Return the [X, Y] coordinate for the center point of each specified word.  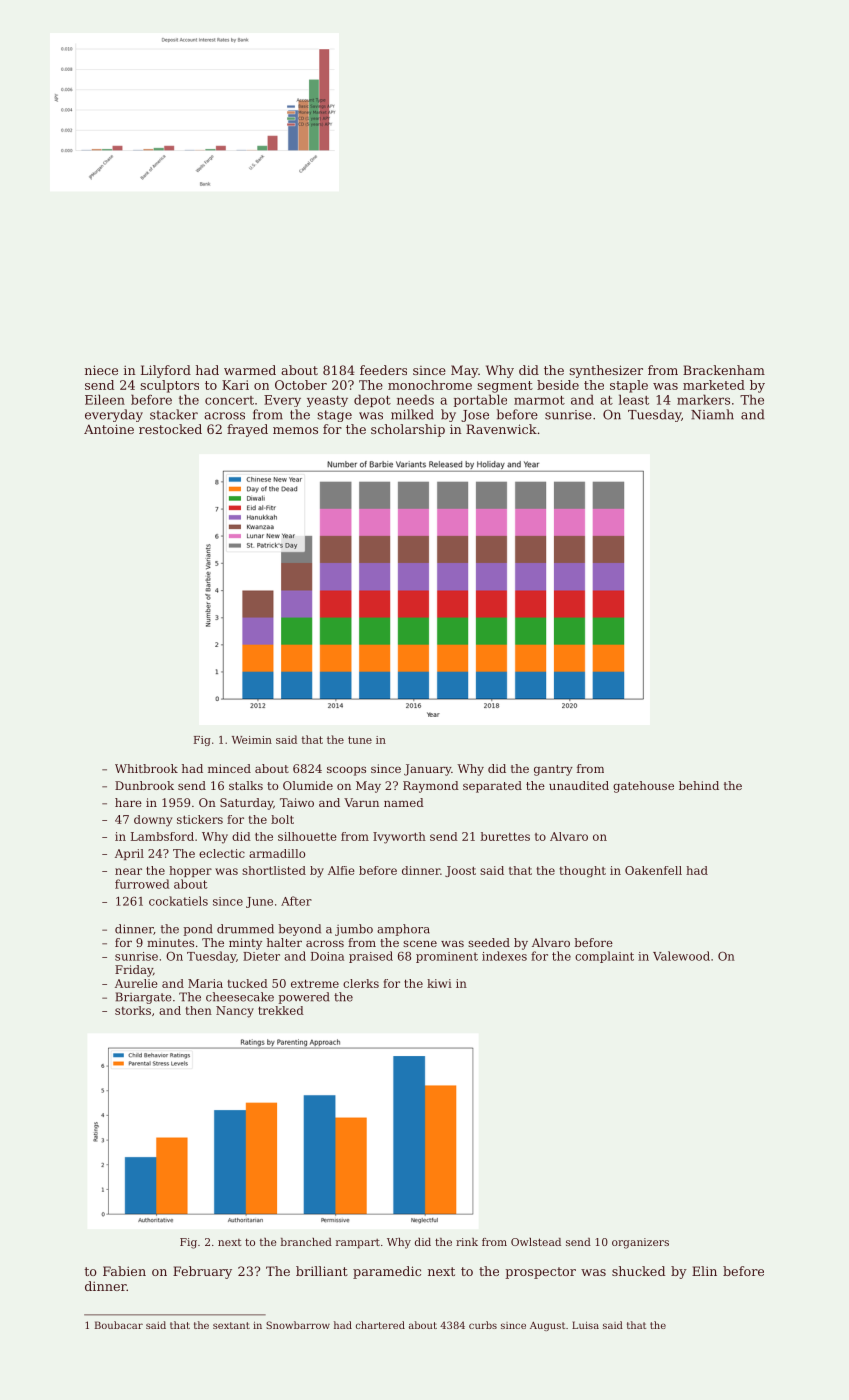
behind [699, 785]
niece [101, 370]
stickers [200, 819]
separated [492, 787]
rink [467, 1242]
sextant [231, 1325]
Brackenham [724, 370]
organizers [640, 1243]
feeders [383, 370]
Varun [361, 802]
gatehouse [643, 787]
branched [306, 1242]
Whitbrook [146, 768]
